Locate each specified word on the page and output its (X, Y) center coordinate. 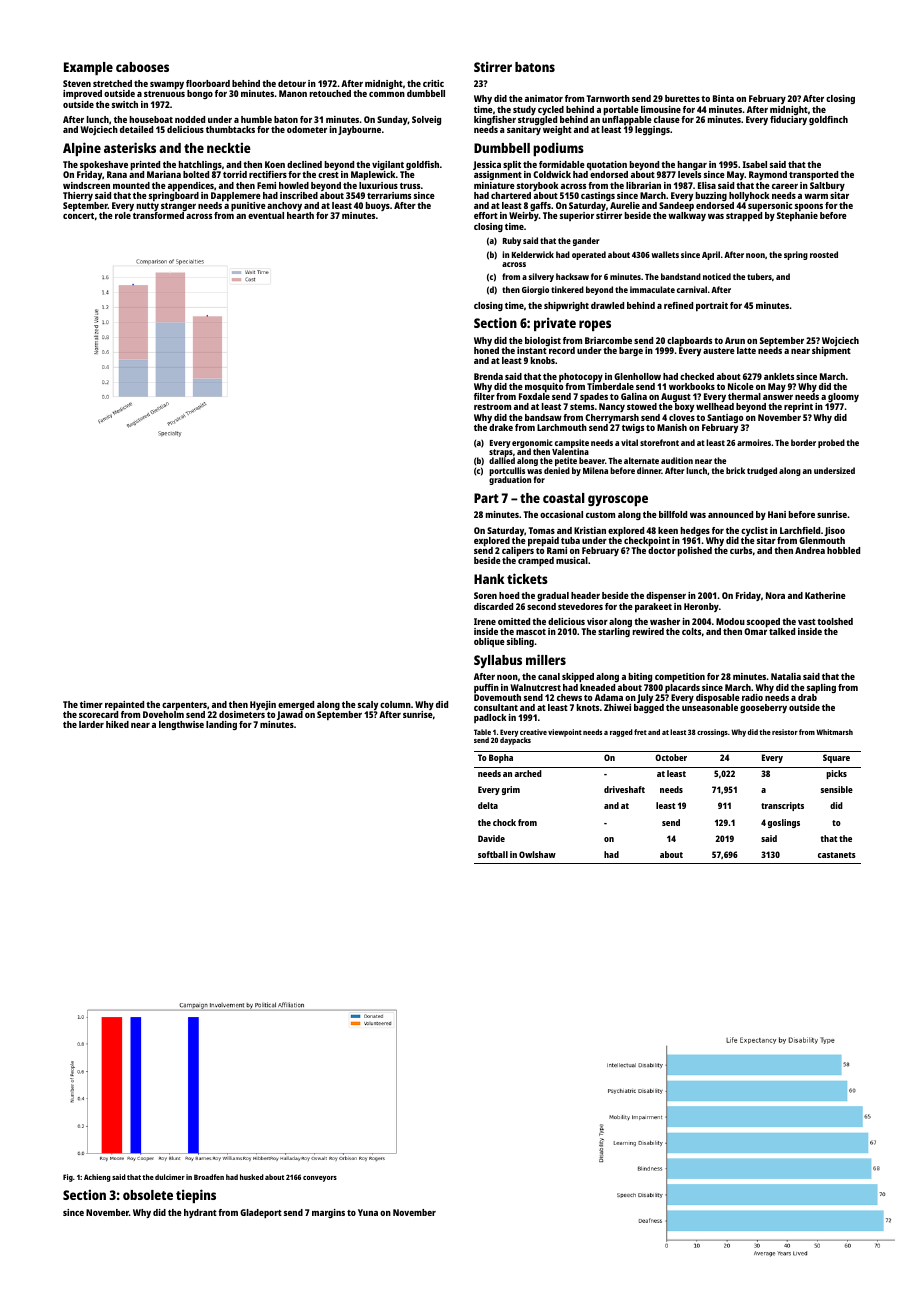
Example (88, 68)
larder (91, 724)
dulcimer (170, 1177)
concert (78, 216)
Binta (723, 98)
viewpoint (565, 733)
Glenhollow (637, 376)
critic (433, 83)
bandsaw (543, 417)
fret (640, 732)
